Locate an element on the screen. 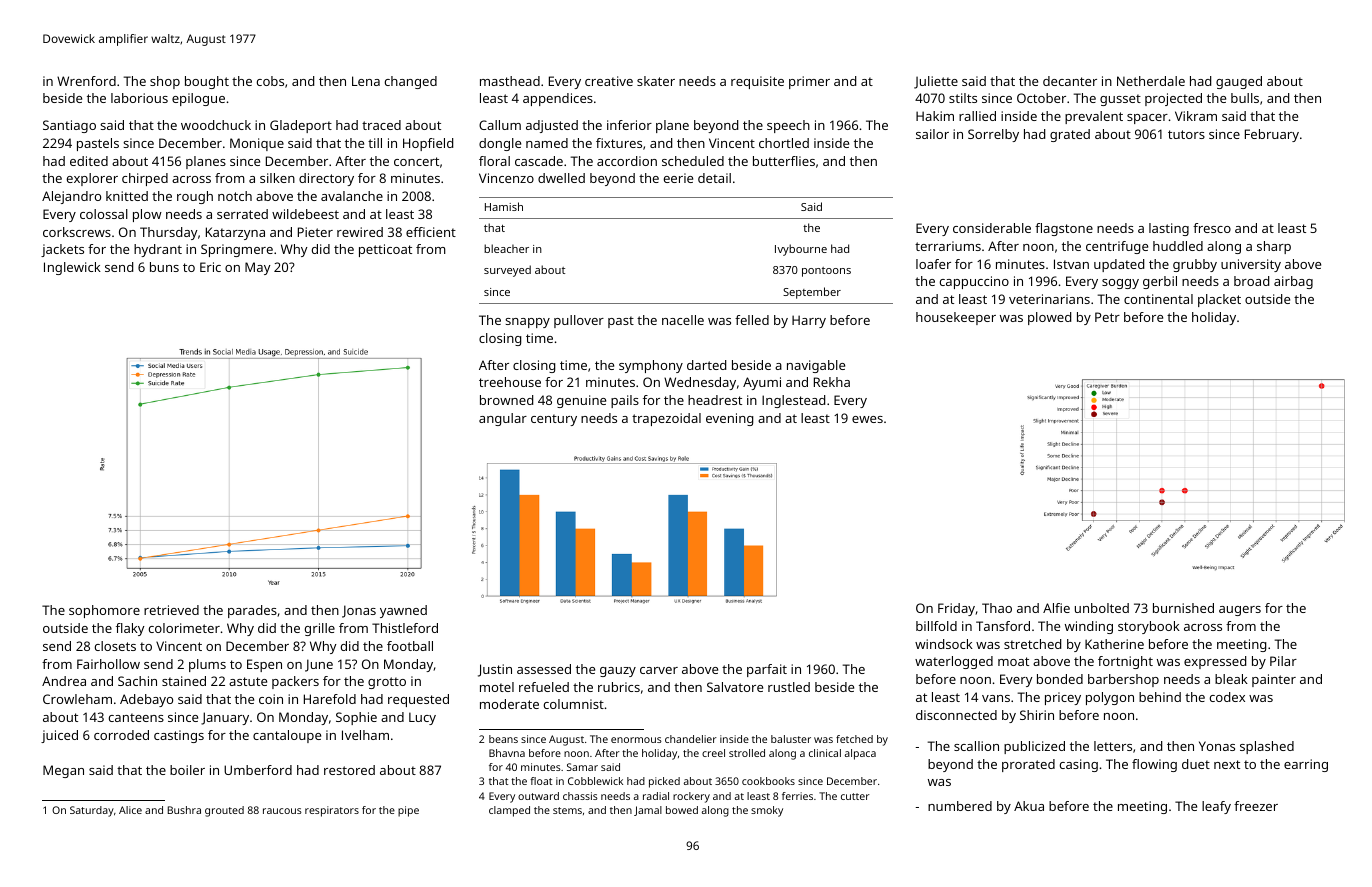 This screenshot has width=1372, height=887. ewes is located at coordinates (867, 419).
